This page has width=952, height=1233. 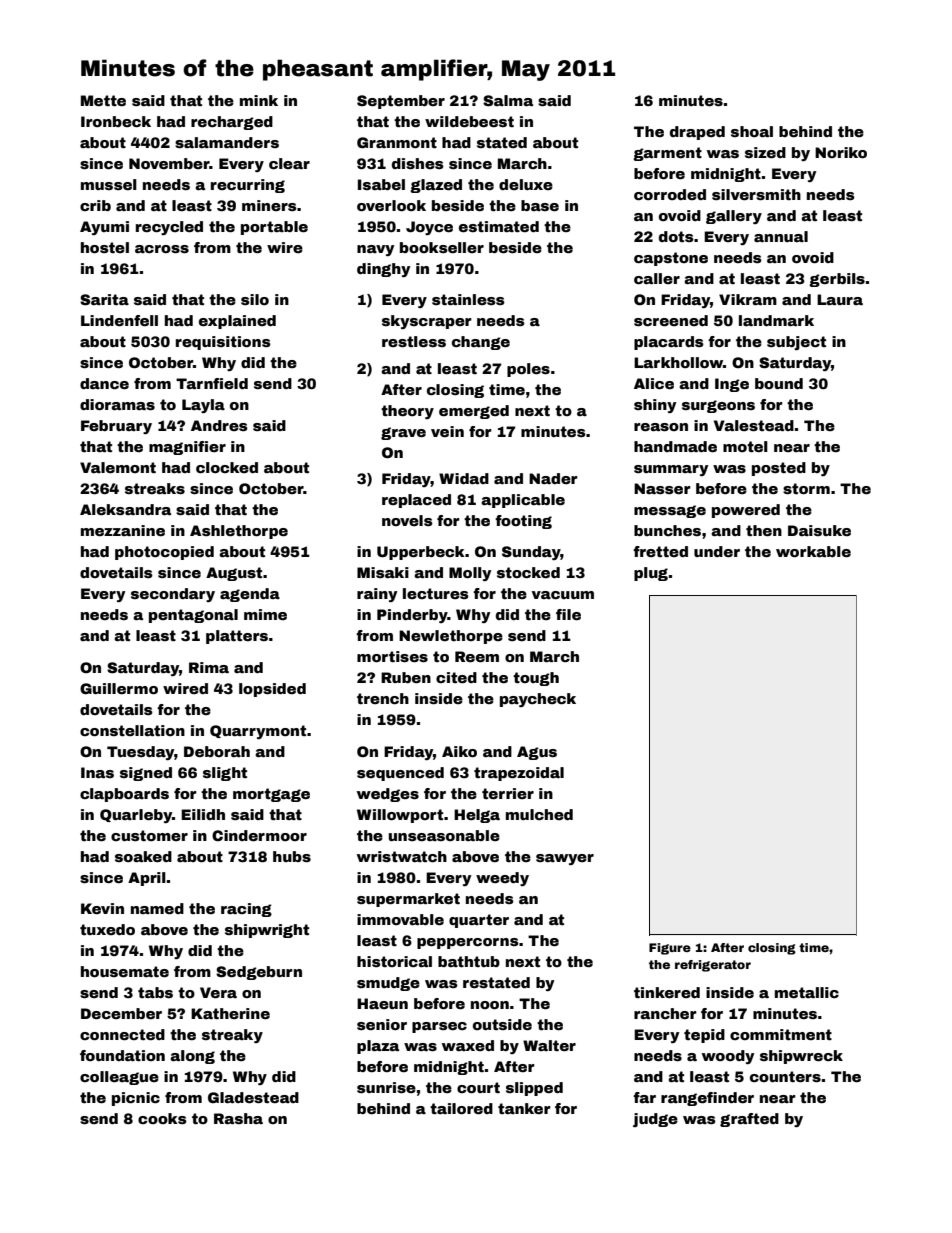 What do you see at coordinates (662, 488) in the page?
I see `Nasser` at bounding box center [662, 488].
